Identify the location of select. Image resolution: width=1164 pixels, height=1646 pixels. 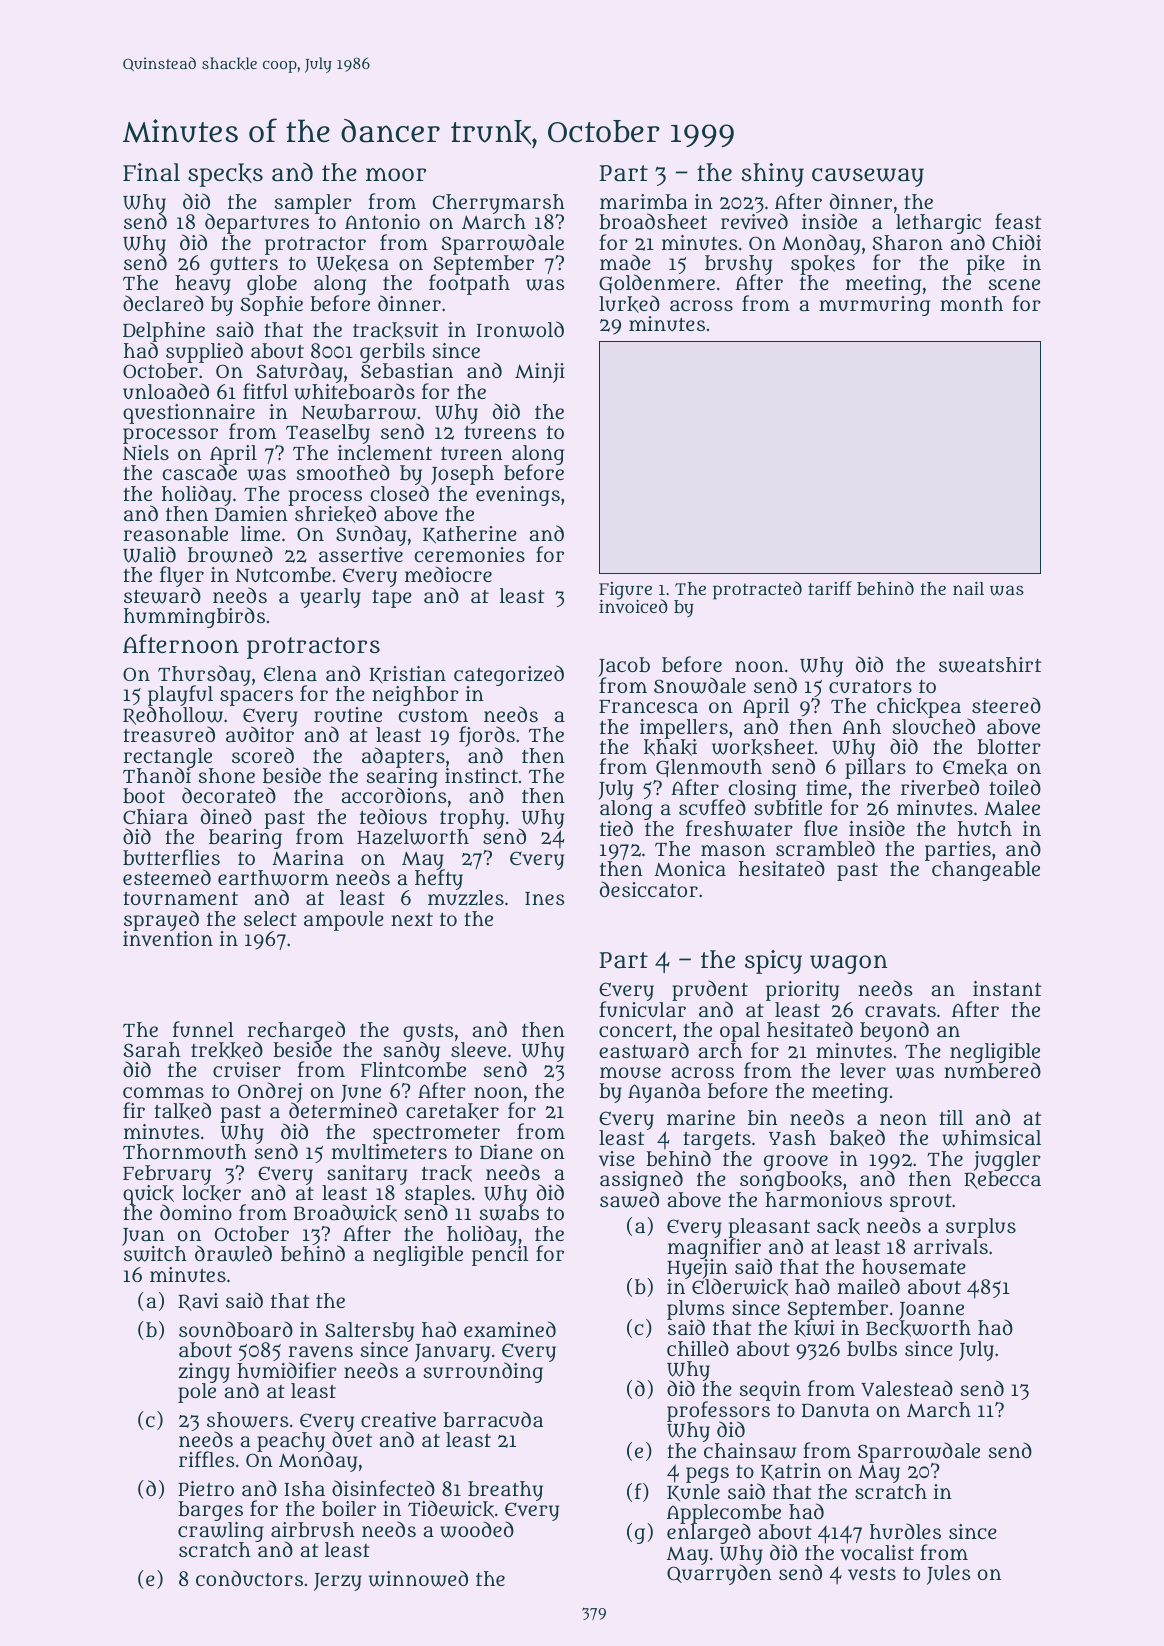
(270, 918).
